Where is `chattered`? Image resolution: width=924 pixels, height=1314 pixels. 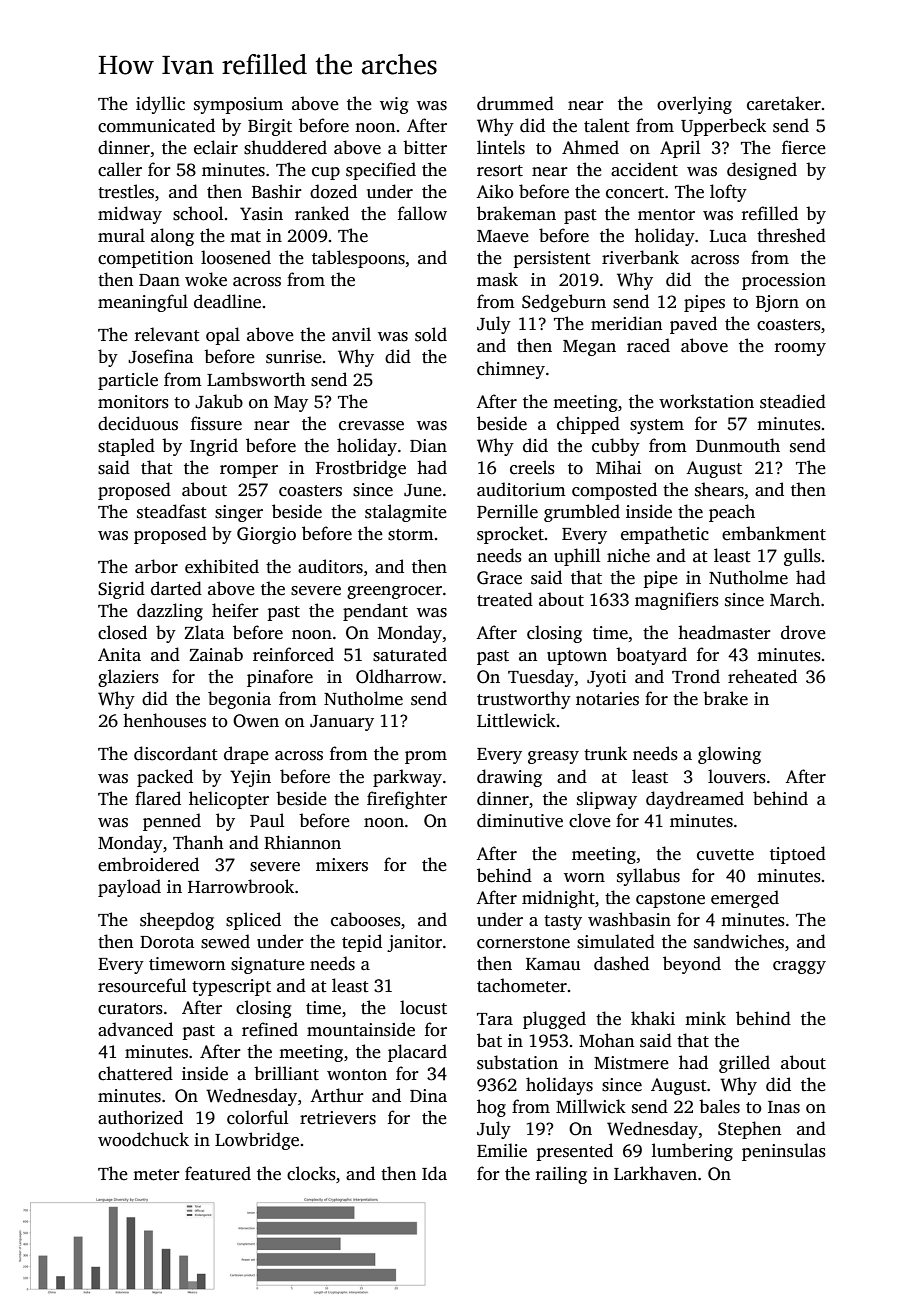
chattered is located at coordinates (135, 1073).
